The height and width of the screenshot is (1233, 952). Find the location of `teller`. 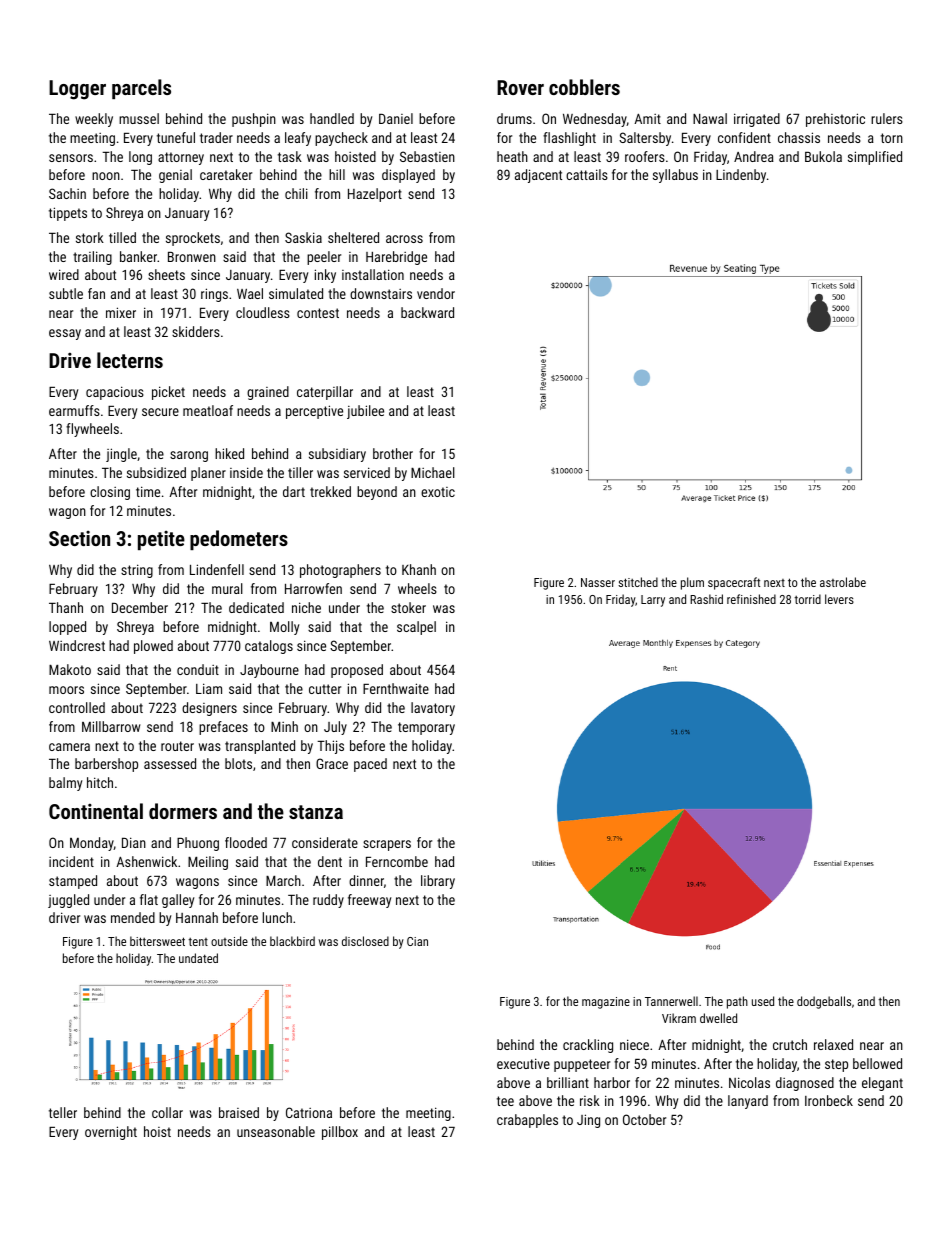

teller is located at coordinates (63, 1112).
